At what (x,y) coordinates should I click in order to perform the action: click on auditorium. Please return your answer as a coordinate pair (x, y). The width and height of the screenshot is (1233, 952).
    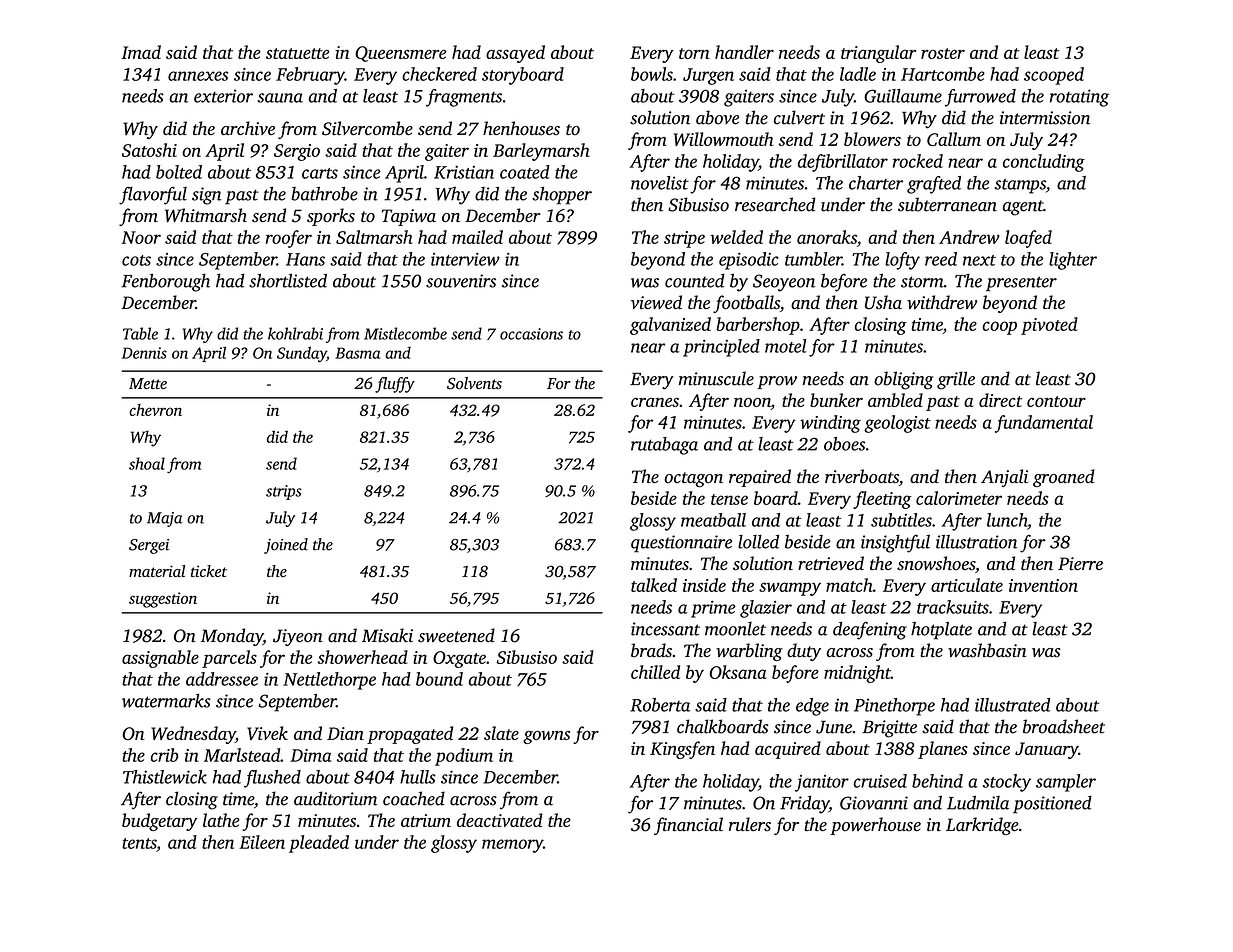
    Looking at the image, I should click on (335, 798).
